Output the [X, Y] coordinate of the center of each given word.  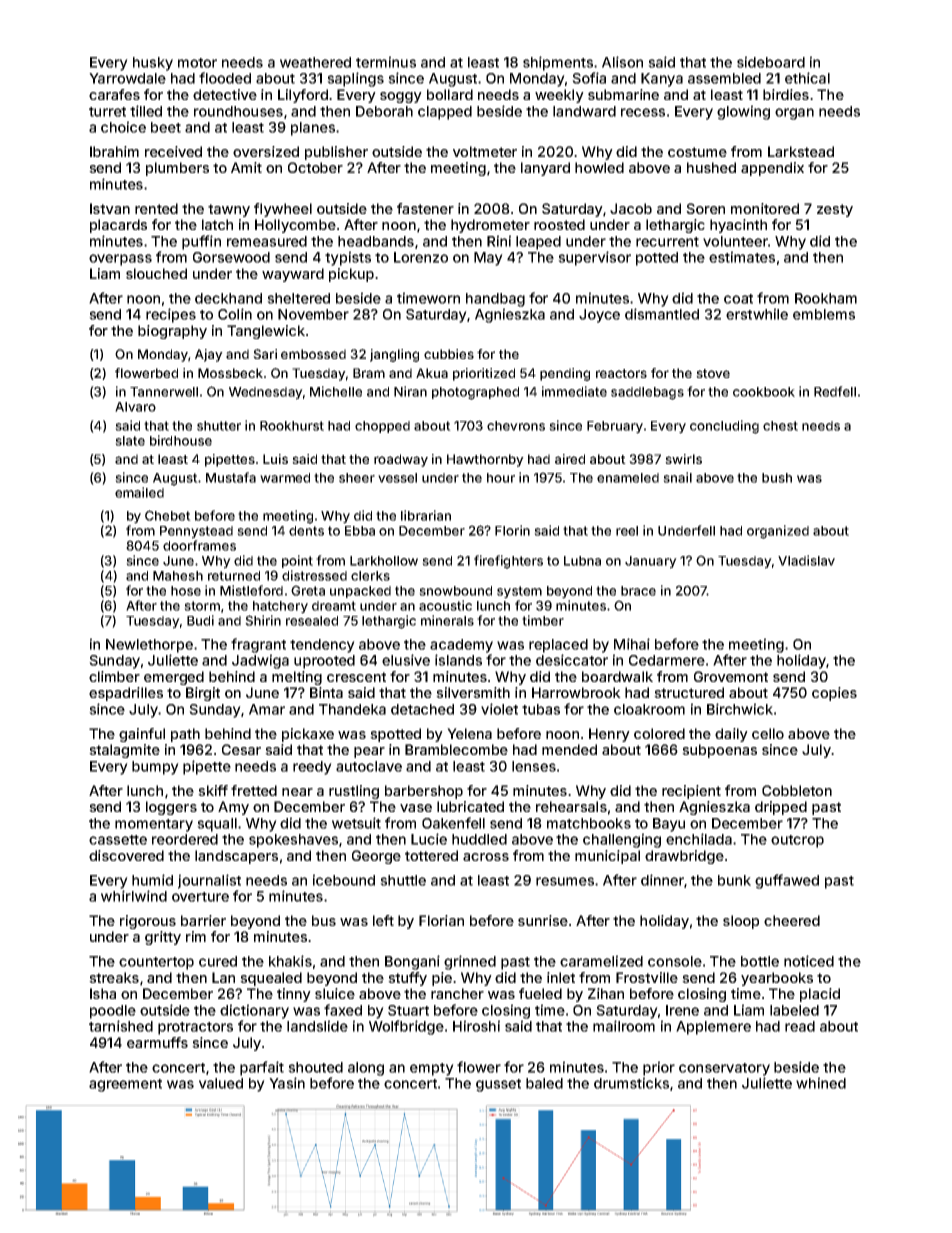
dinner [662, 880]
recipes [171, 315]
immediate [574, 391]
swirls [683, 459]
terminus [386, 62]
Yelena [469, 733]
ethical [807, 78]
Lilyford [303, 96]
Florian [441, 920]
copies [834, 694]
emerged [174, 678]
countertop [156, 963]
